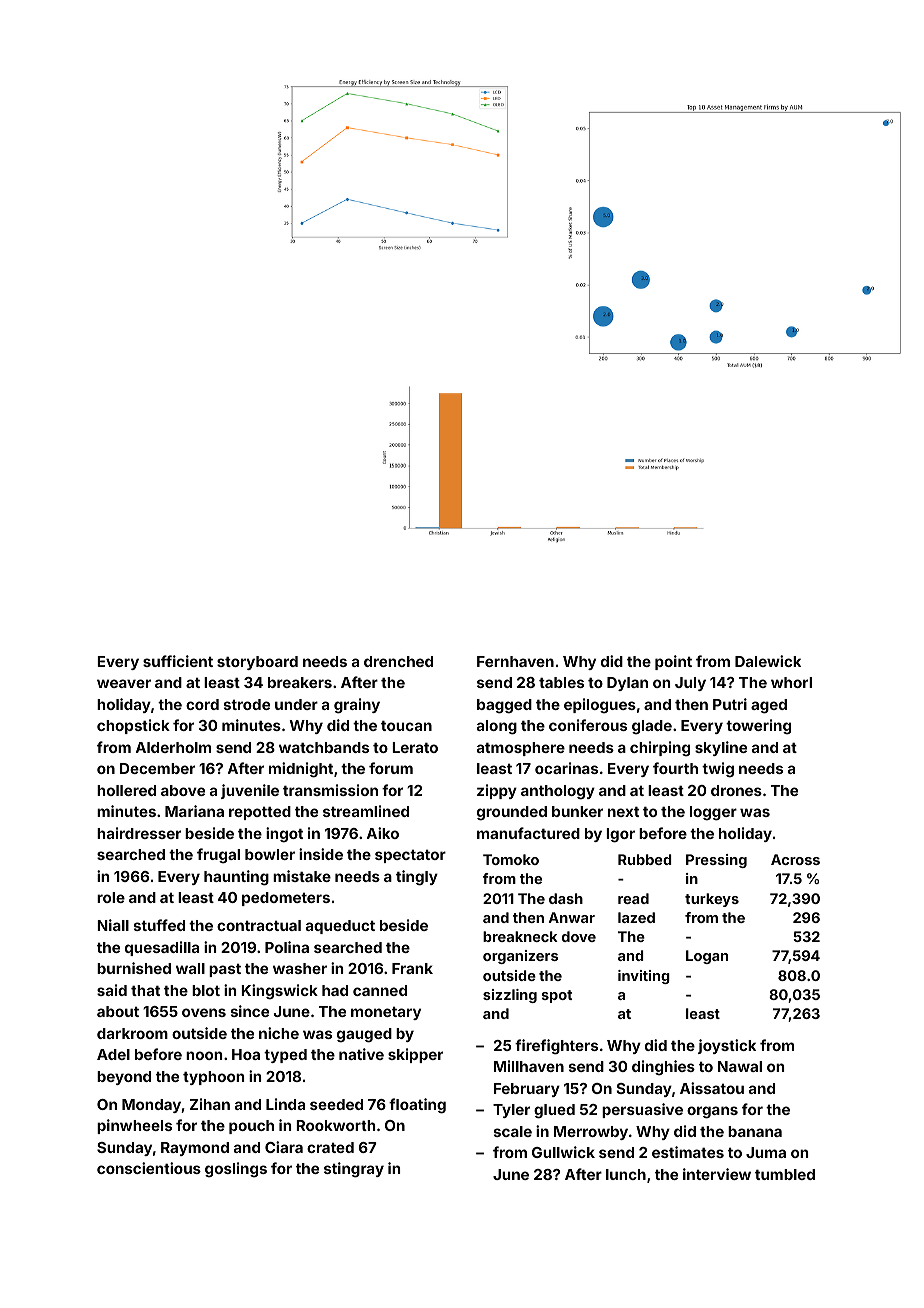 The width and height of the screenshot is (924, 1308). I want to click on point, so click(673, 662).
